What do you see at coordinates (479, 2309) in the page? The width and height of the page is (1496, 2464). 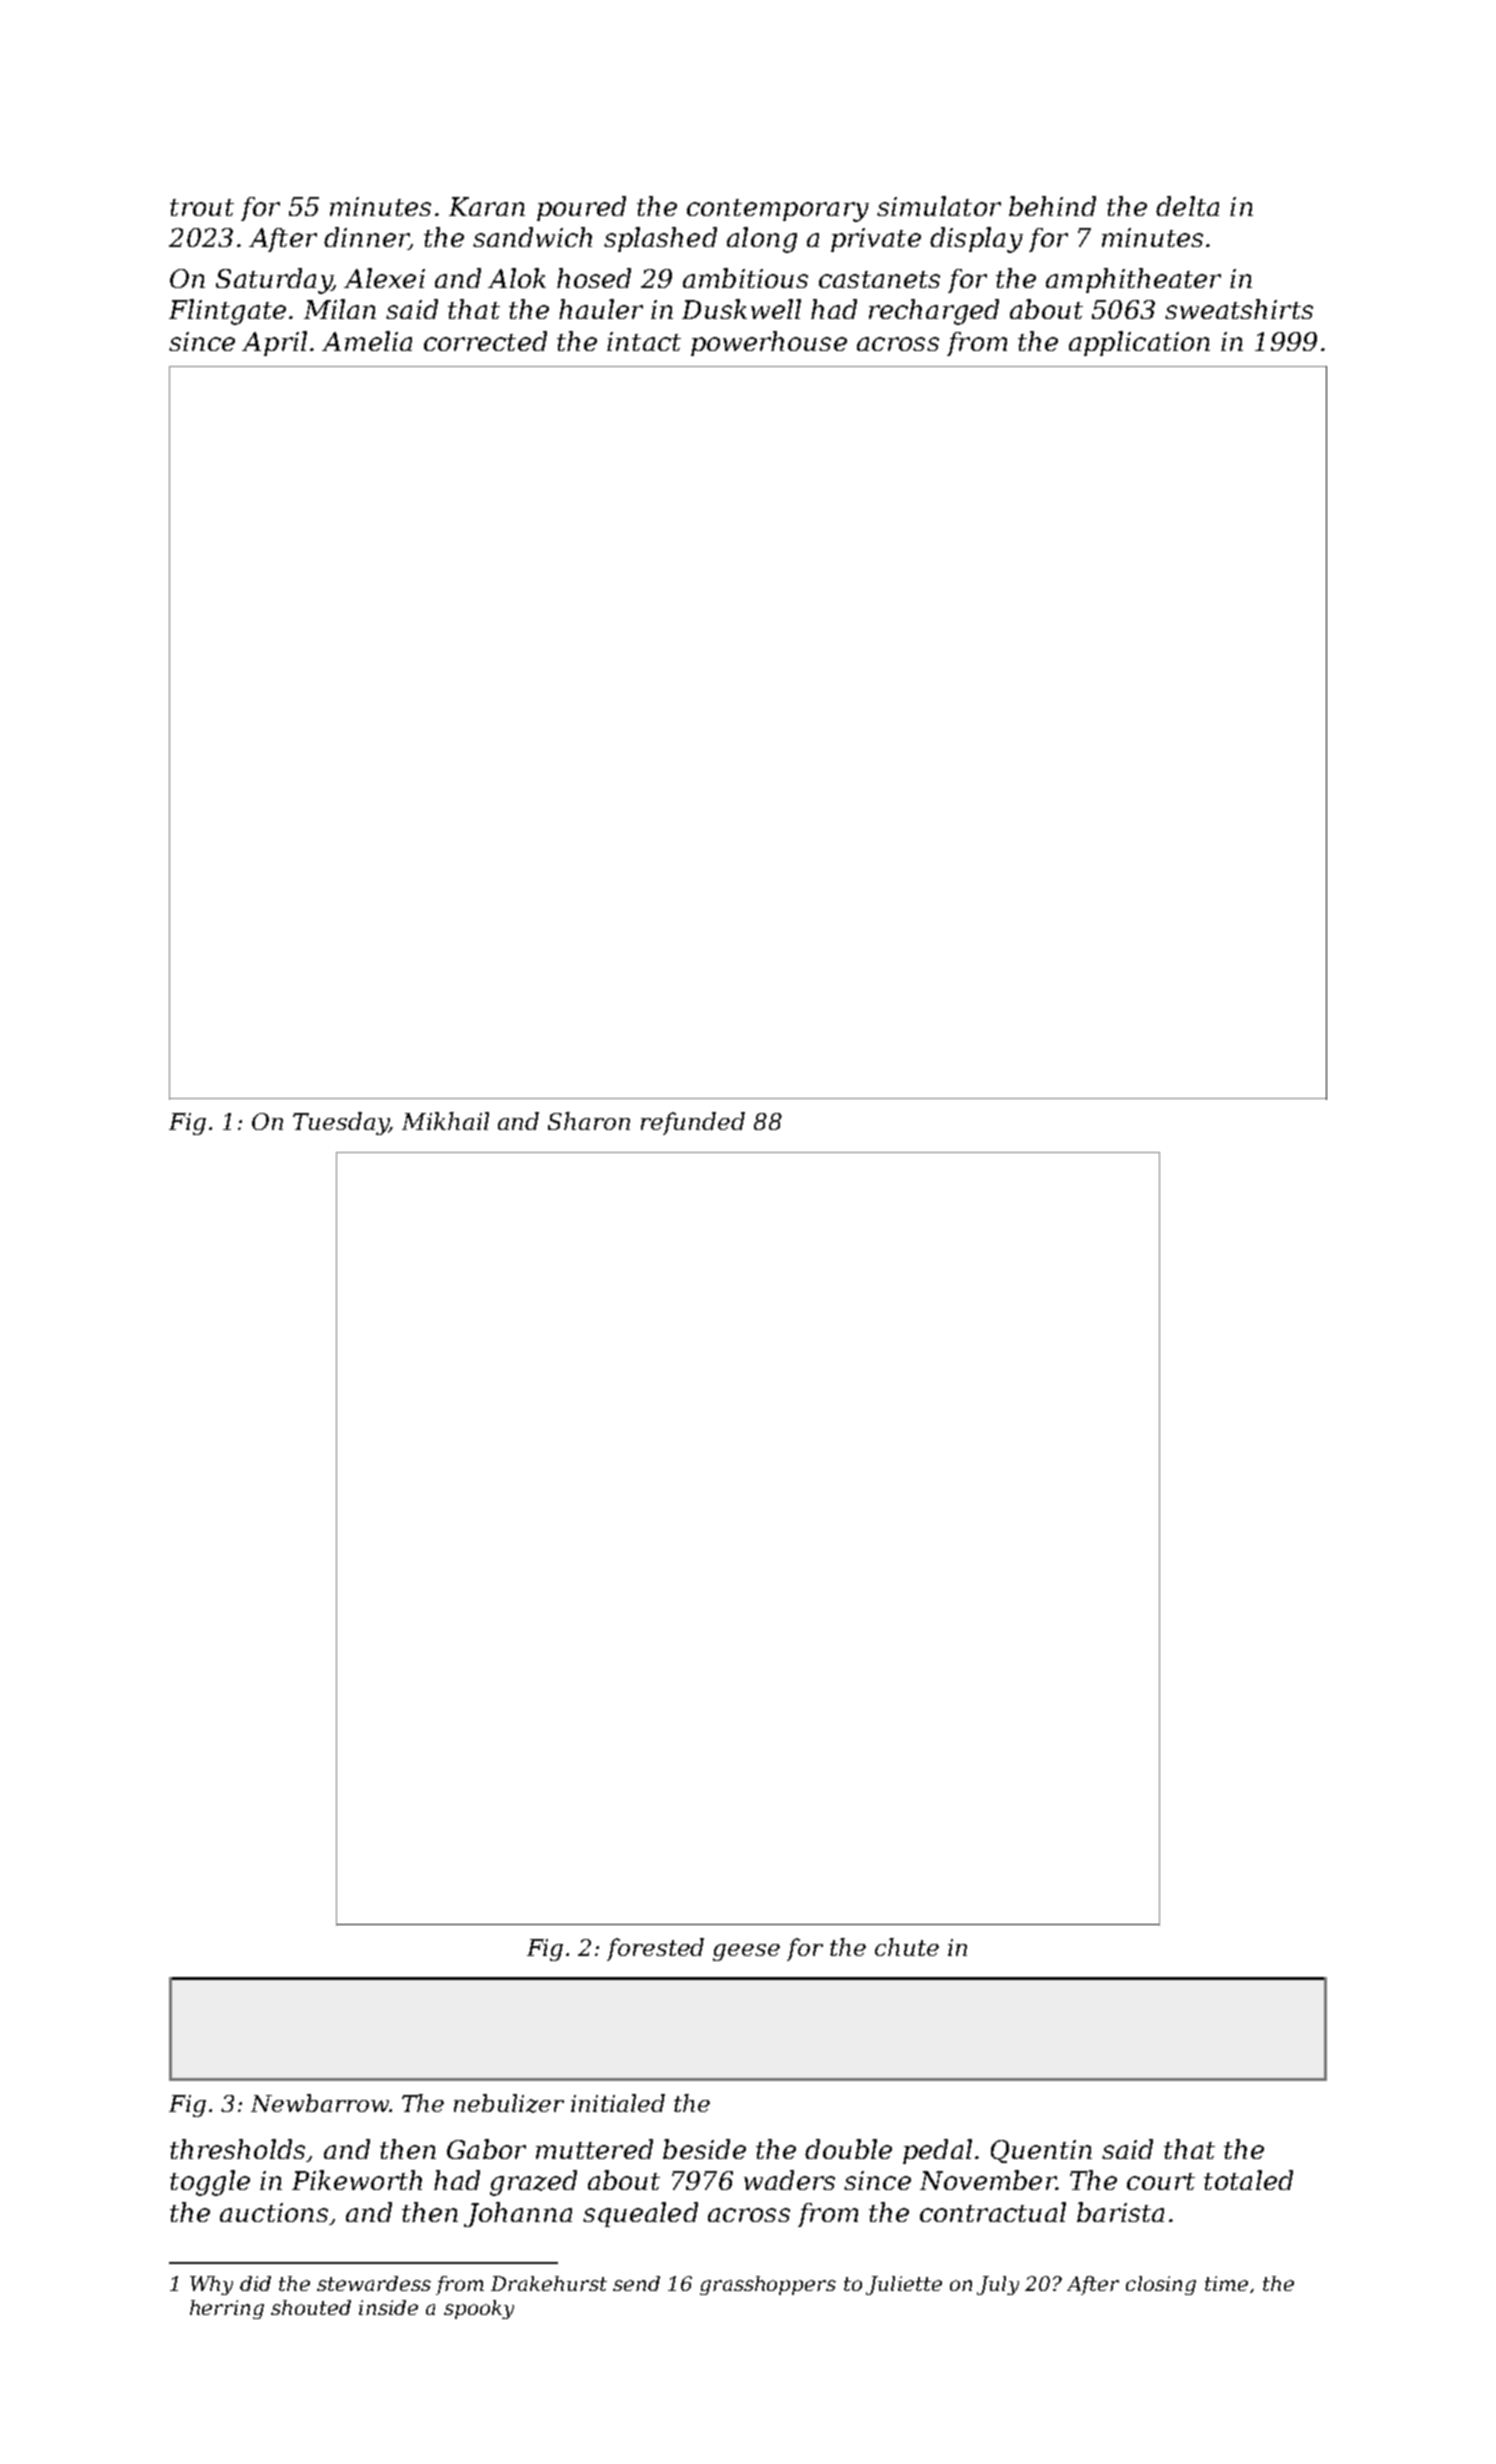 I see `spooky` at bounding box center [479, 2309].
